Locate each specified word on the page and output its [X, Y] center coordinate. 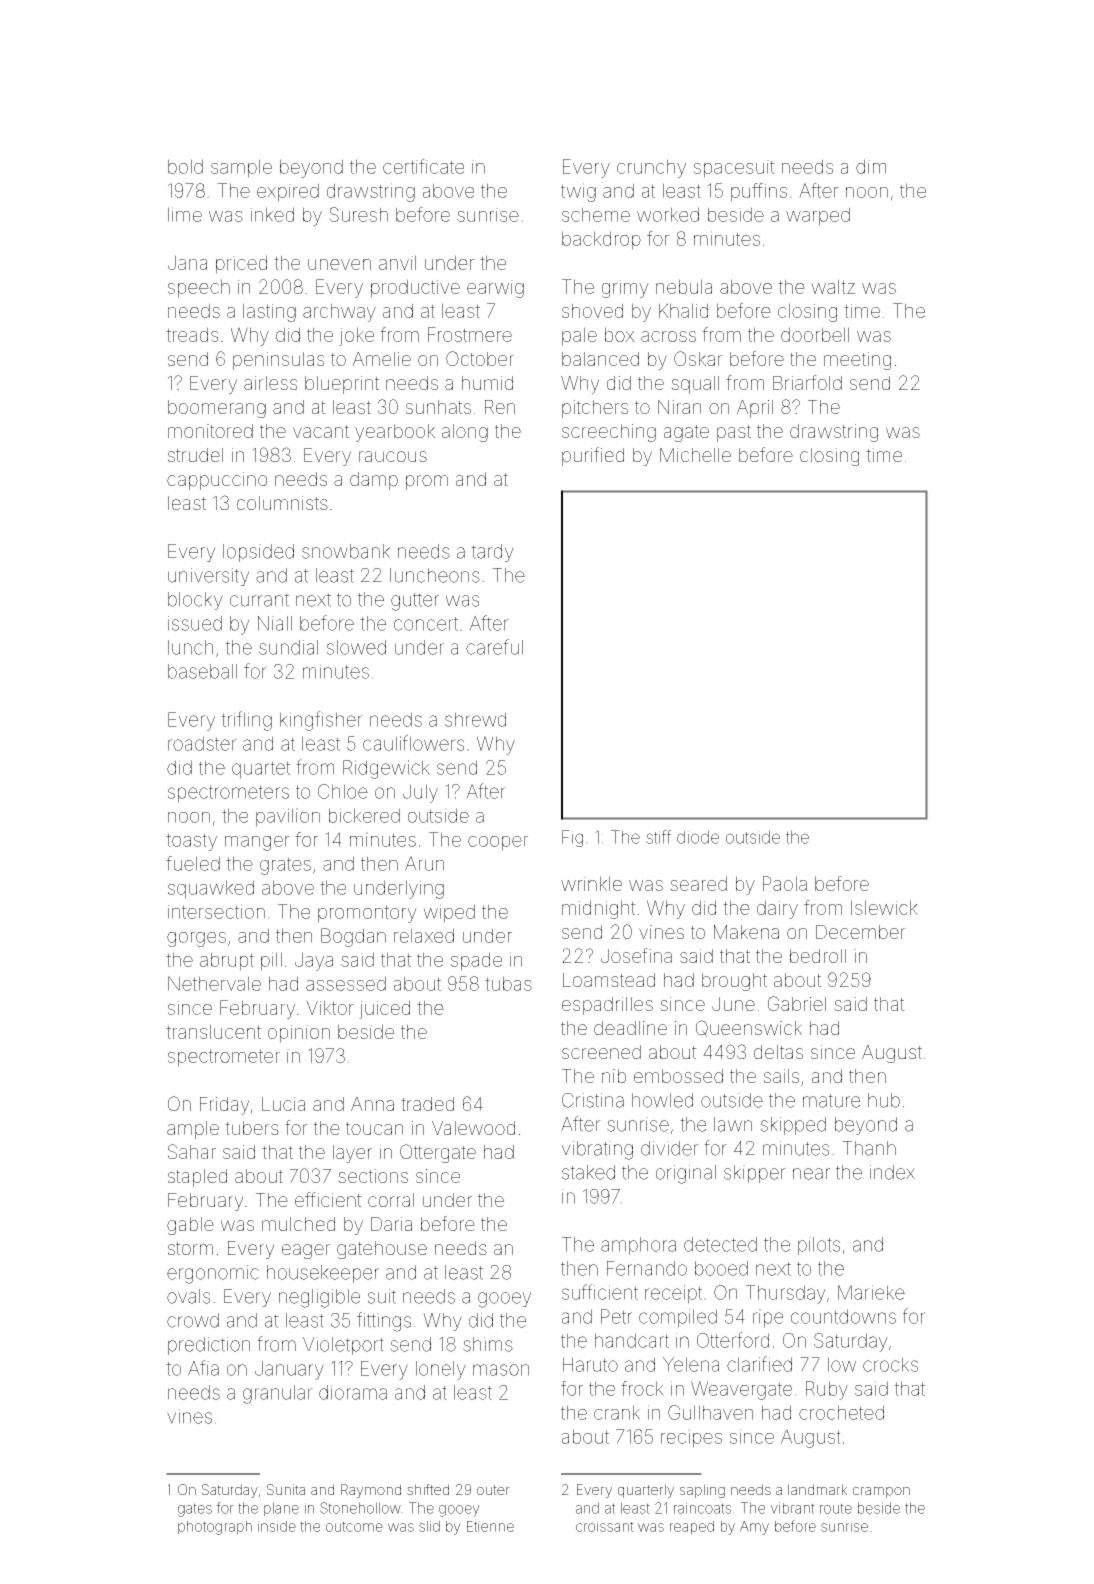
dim [871, 166]
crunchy [651, 168]
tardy [492, 553]
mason [501, 1370]
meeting [857, 361]
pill [271, 961]
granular [278, 1394]
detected [720, 1244]
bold [185, 166]
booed [721, 1268]
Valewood [473, 1128]
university [208, 577]
